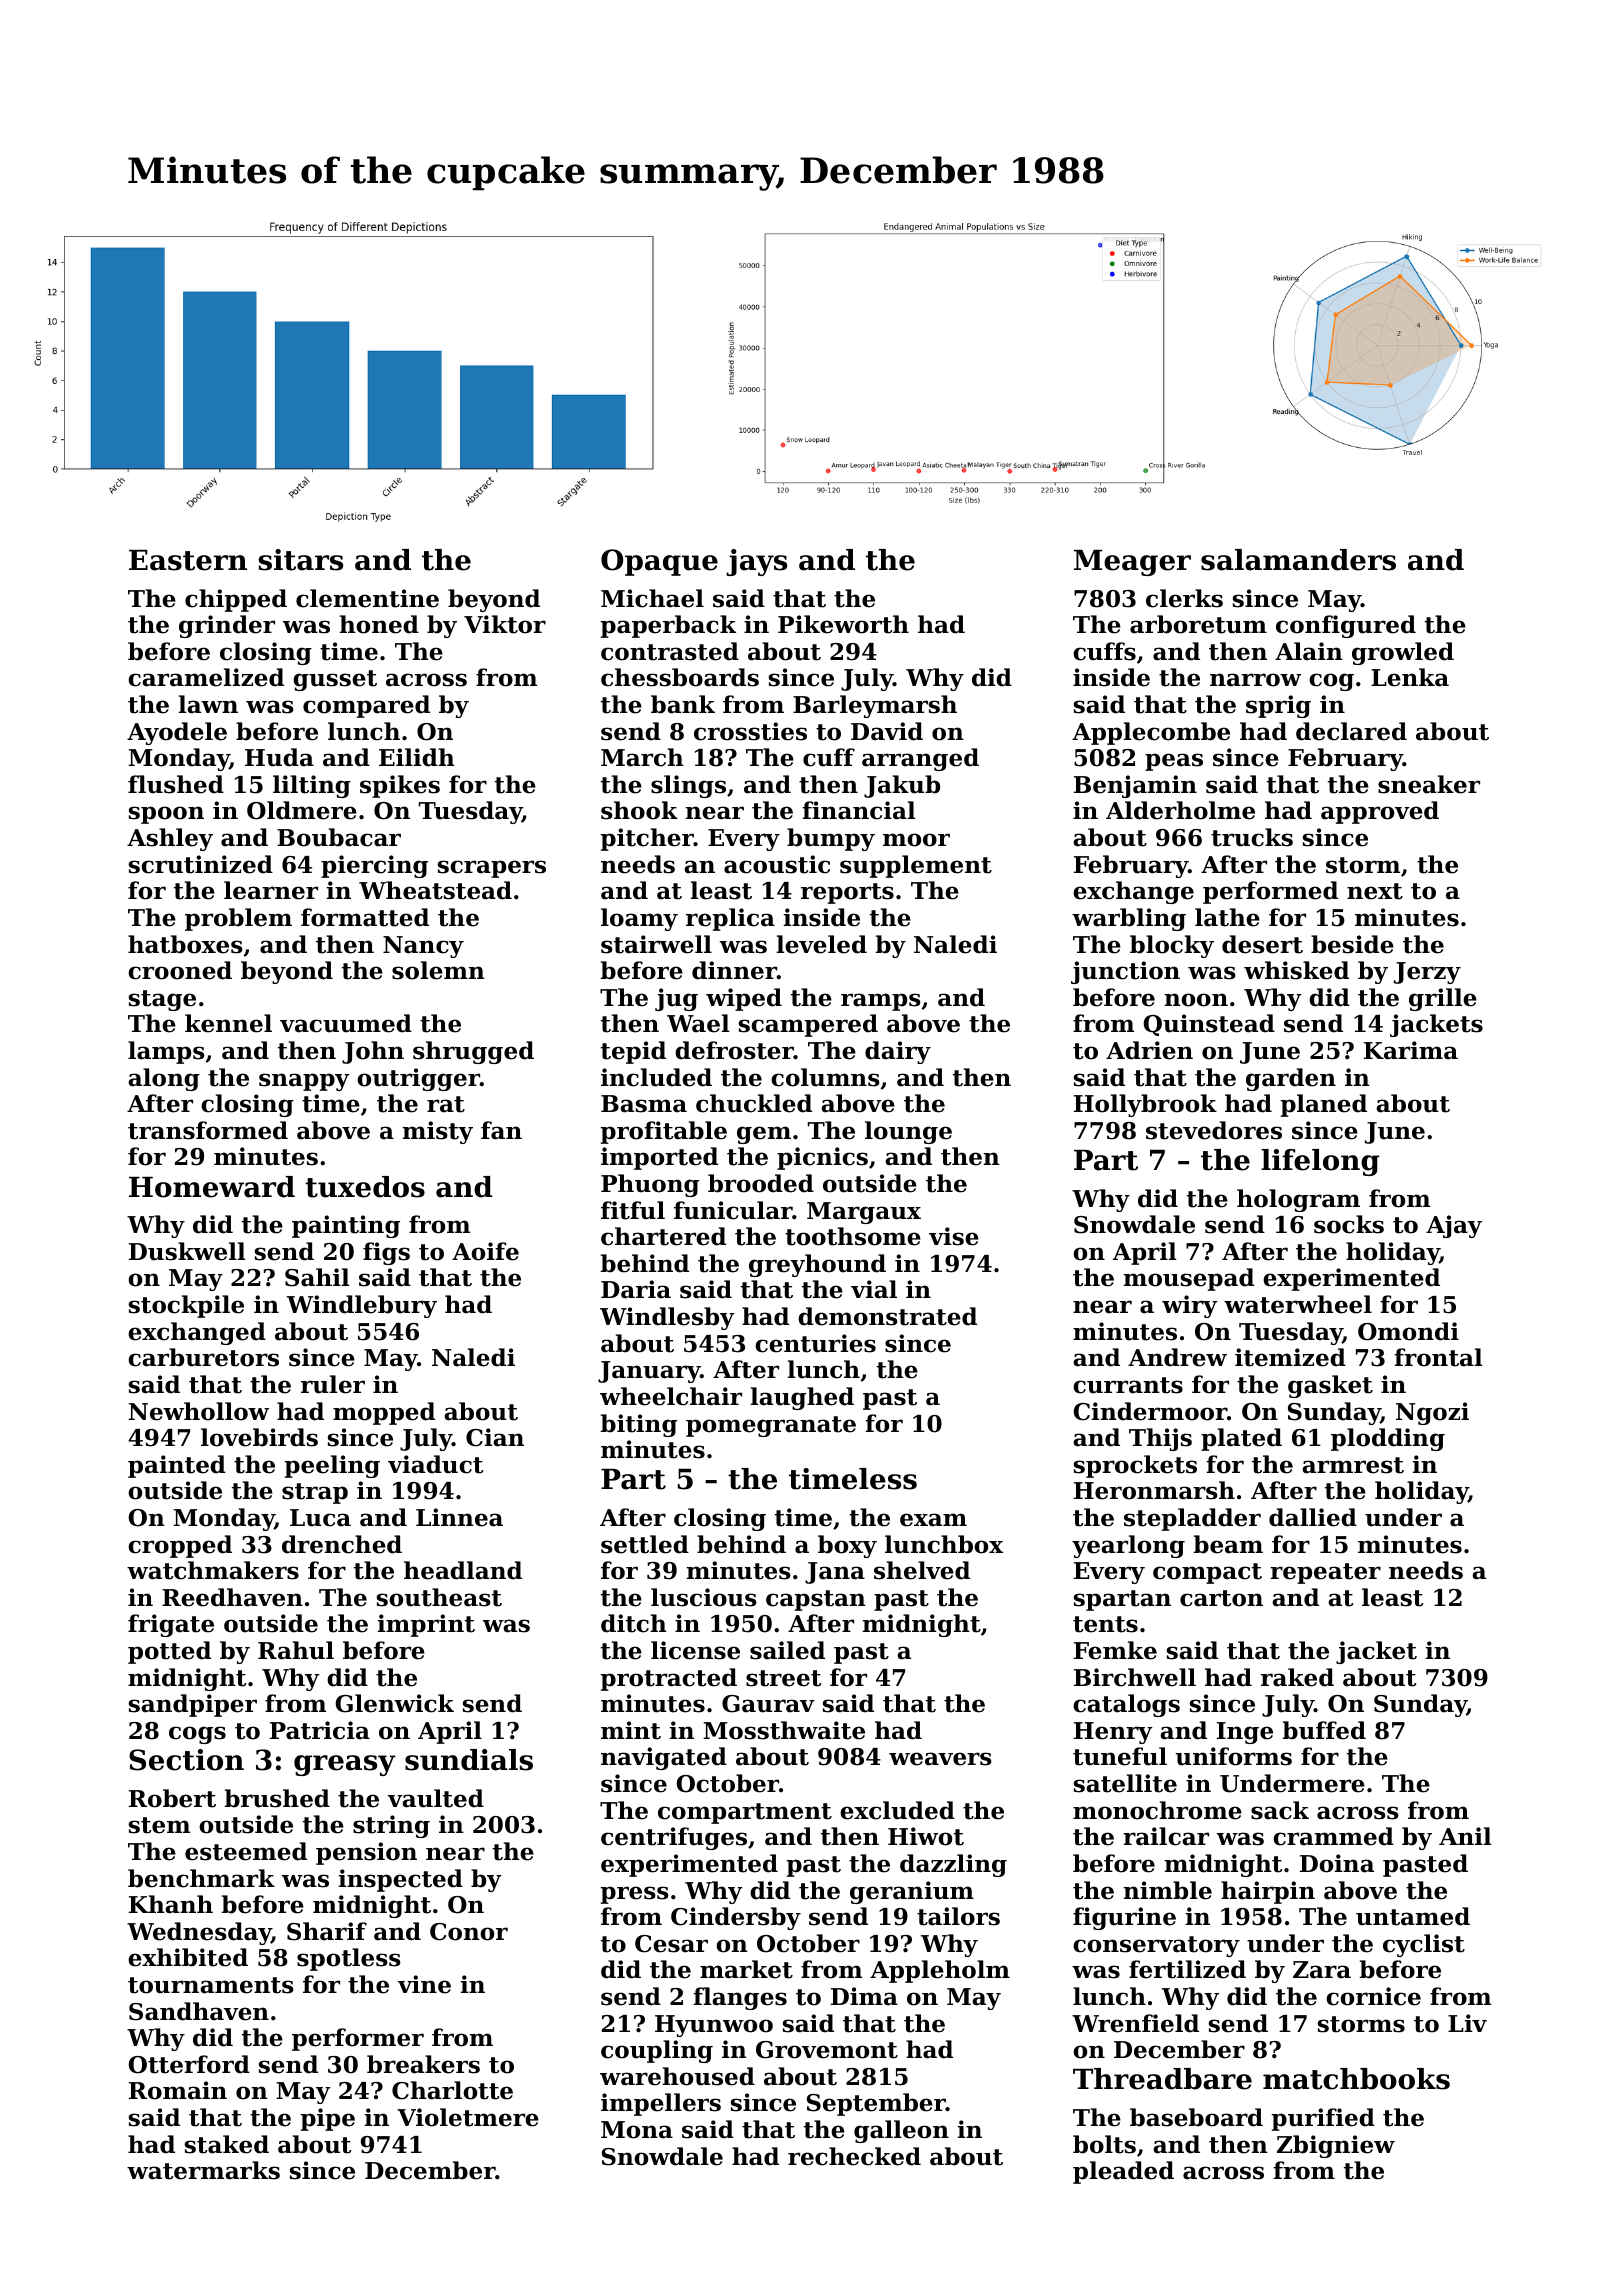 Image resolution: width=1620 pixels, height=2292 pixels. I want to click on Pikeworth, so click(843, 624).
